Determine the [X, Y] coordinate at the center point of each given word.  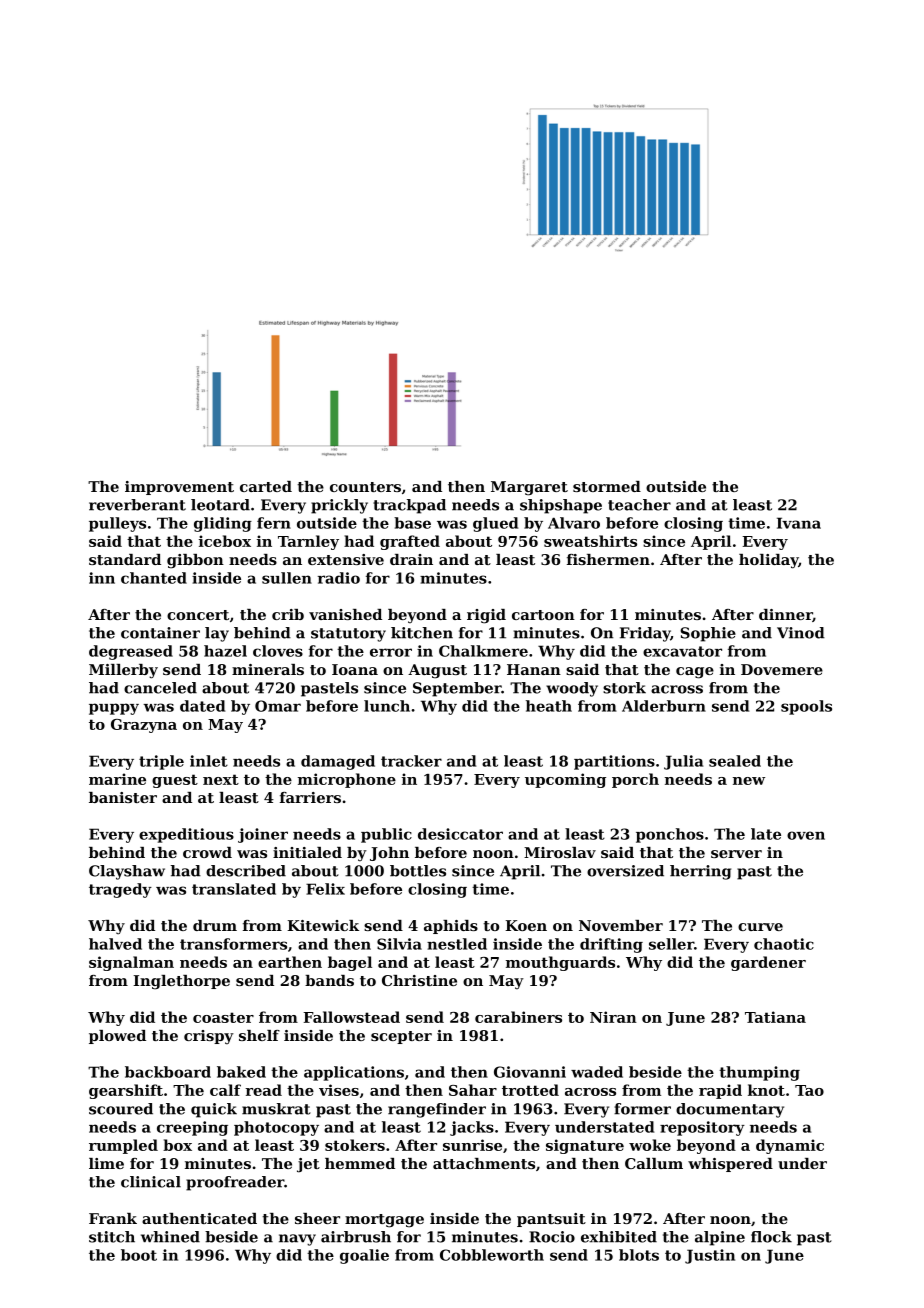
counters [365, 487]
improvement [179, 488]
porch [635, 780]
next [221, 779]
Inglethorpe [181, 982]
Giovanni [530, 1072]
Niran [613, 1017]
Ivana [799, 523]
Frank [113, 1218]
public [386, 835]
